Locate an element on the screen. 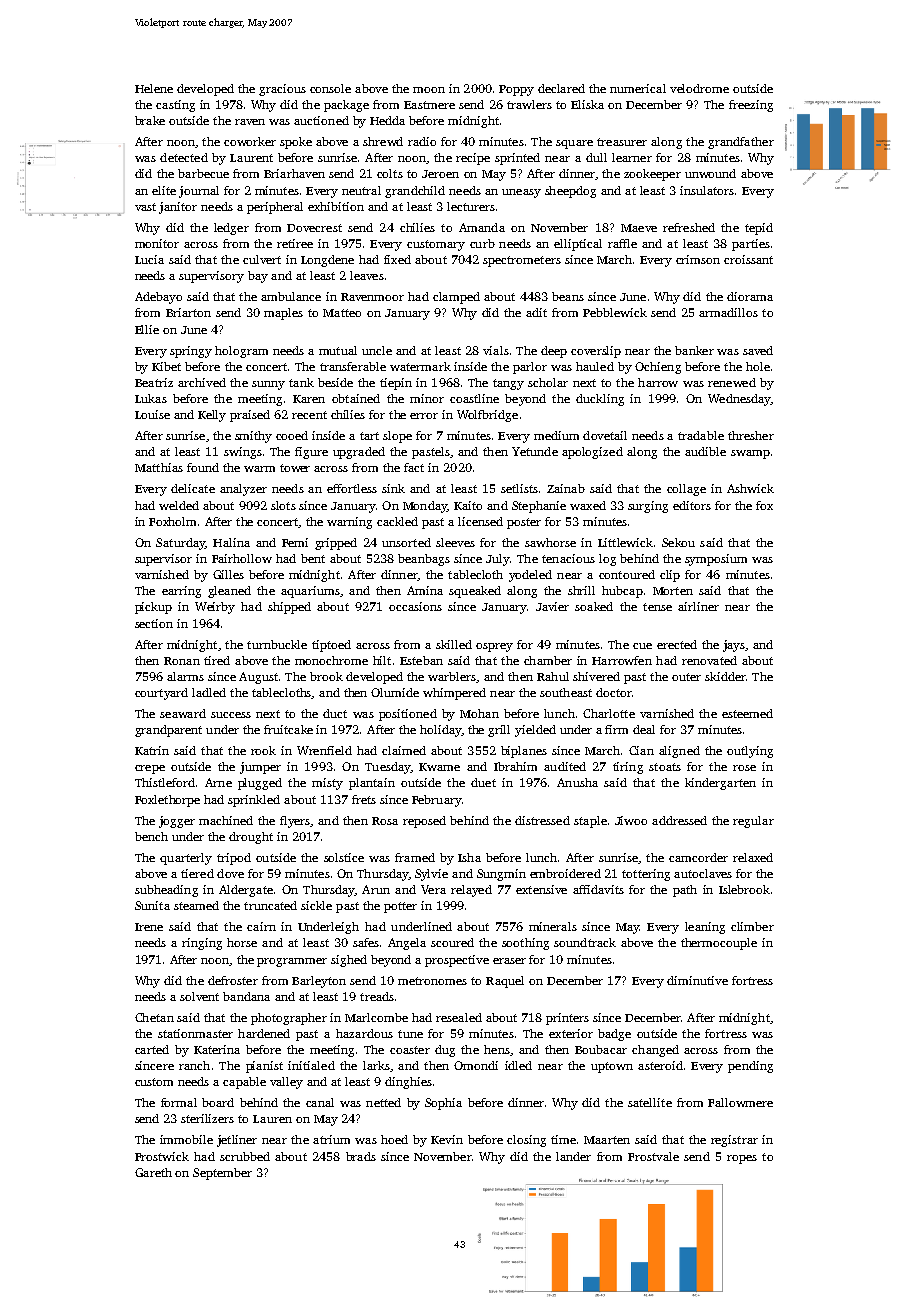 The height and width of the screenshot is (1316, 908). metronomes is located at coordinates (432, 981).
